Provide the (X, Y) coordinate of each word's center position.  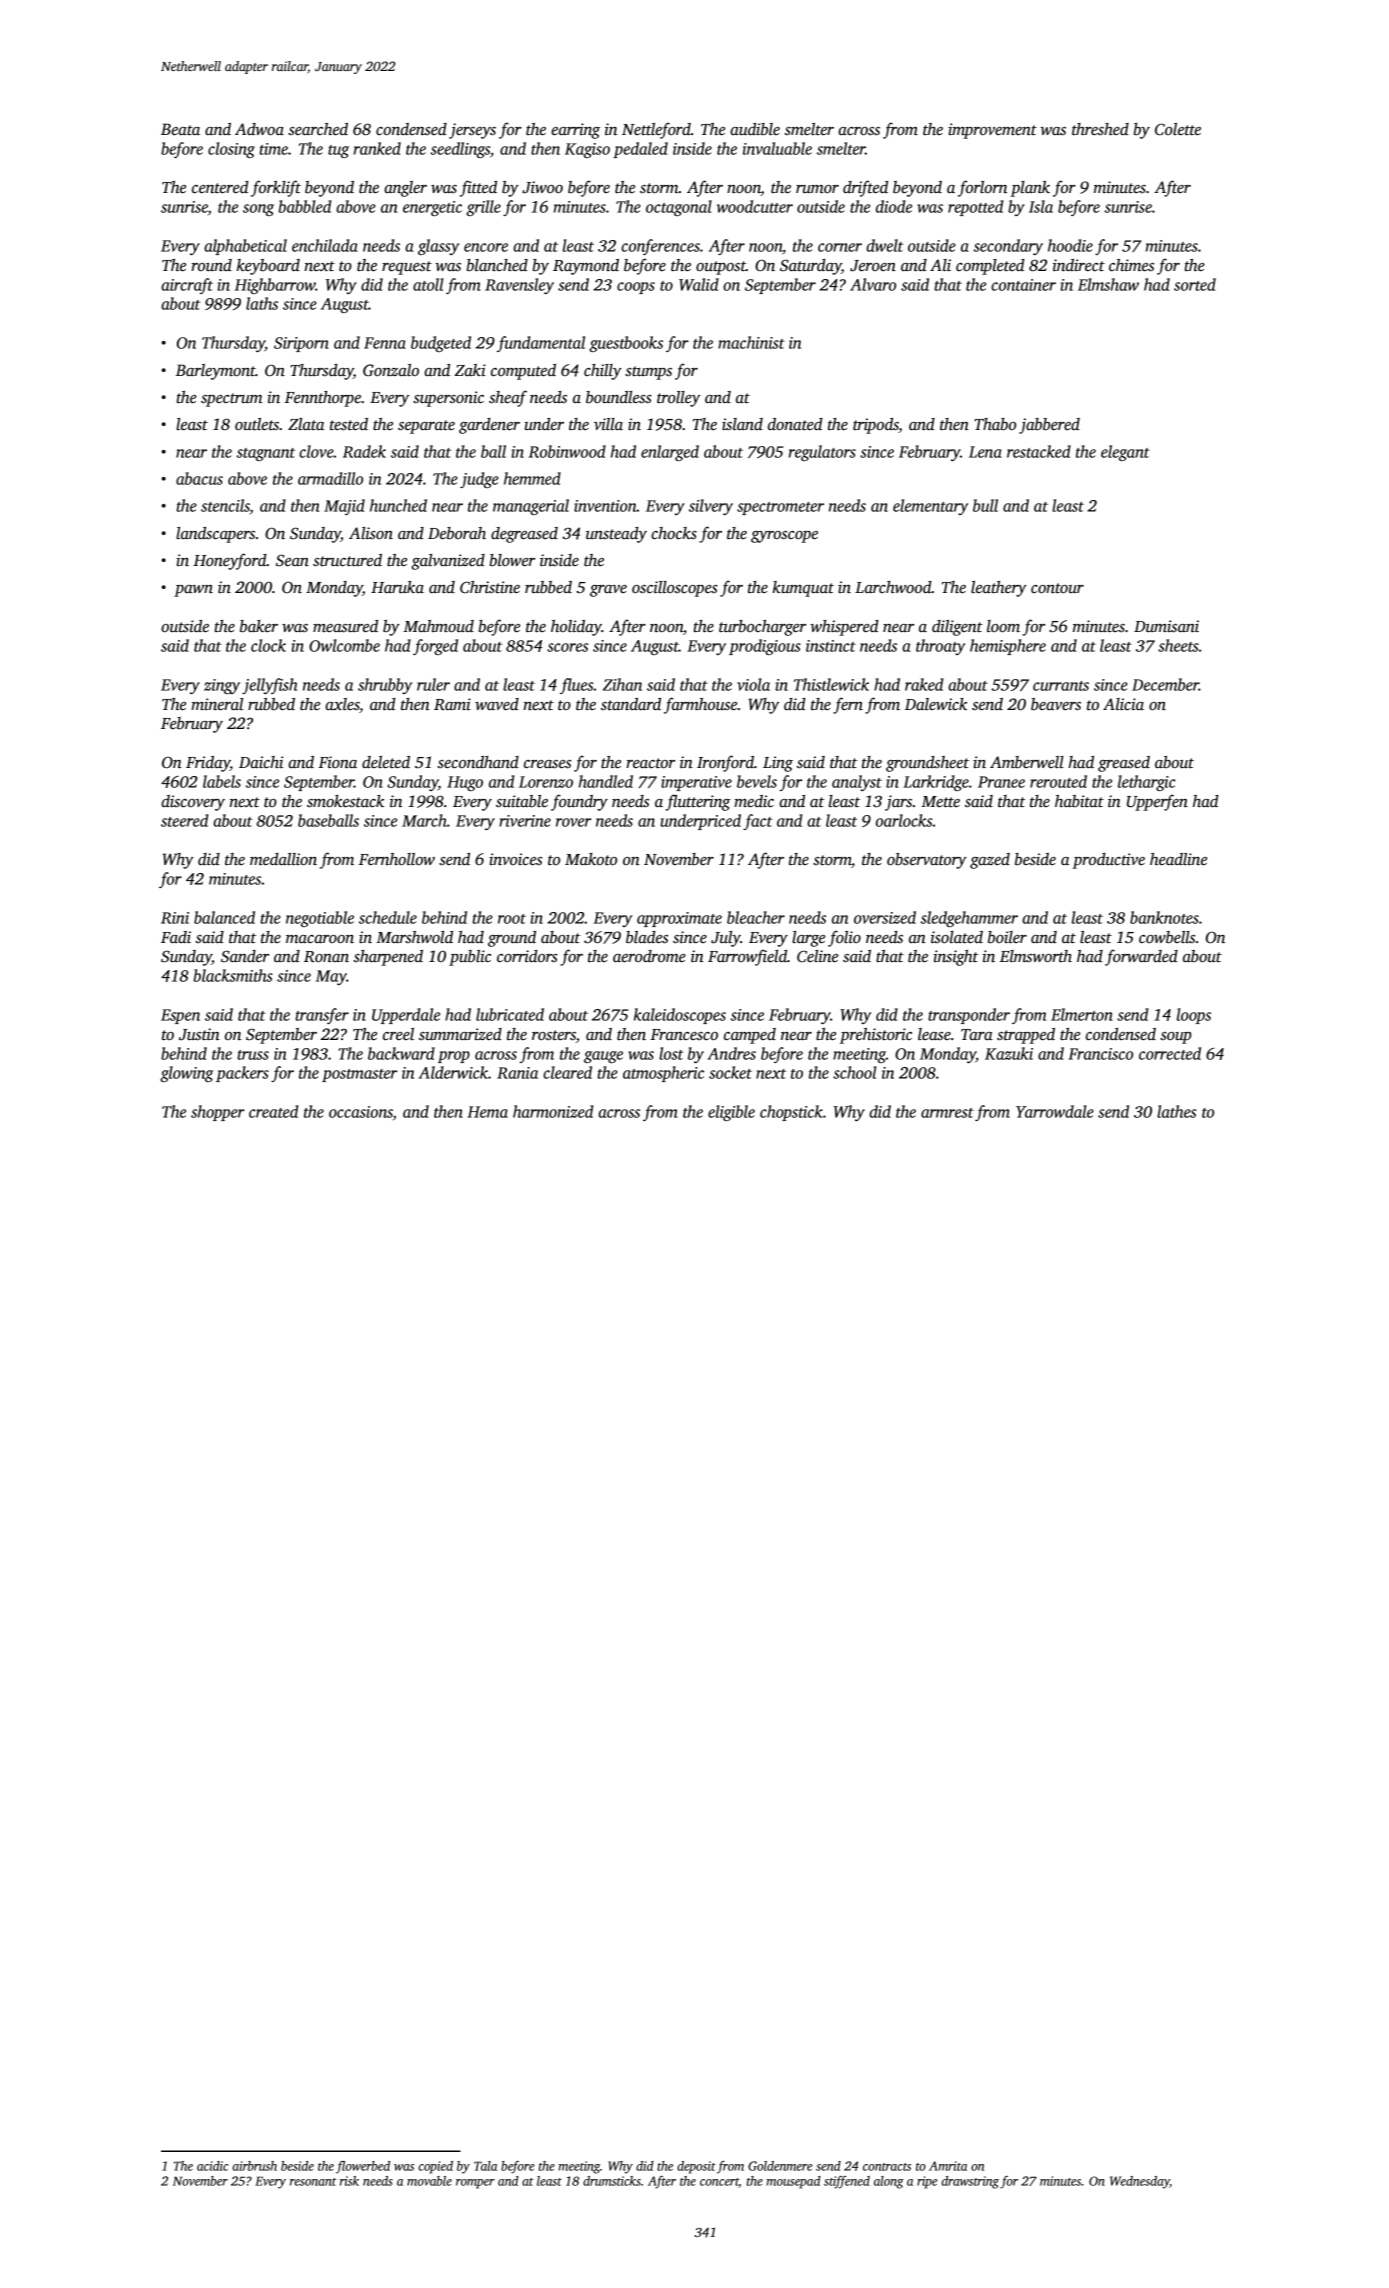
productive (1108, 861)
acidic (212, 2166)
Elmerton (1082, 1014)
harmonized (553, 1111)
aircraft (187, 286)
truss (253, 1055)
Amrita (948, 2166)
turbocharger (762, 628)
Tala (485, 2166)
